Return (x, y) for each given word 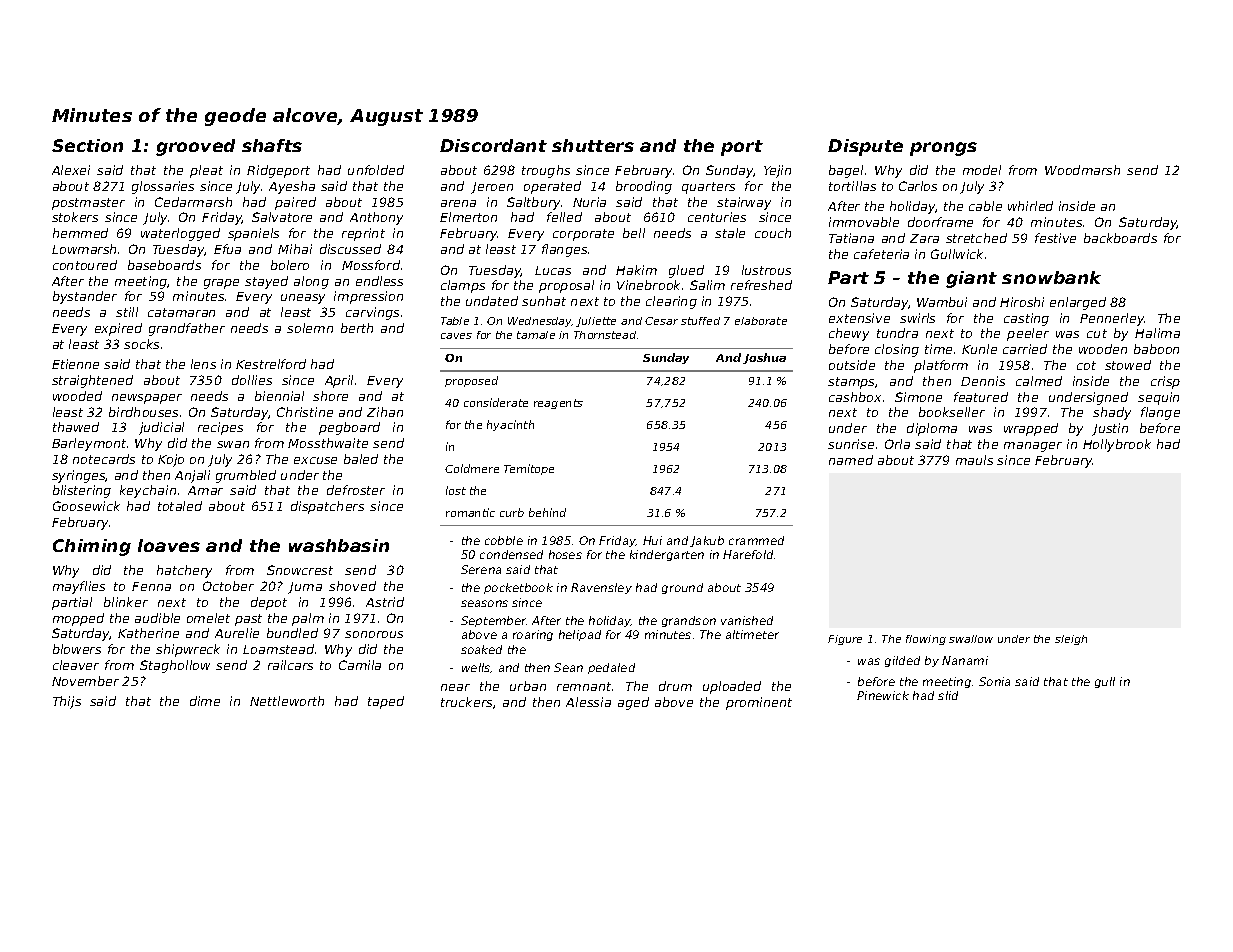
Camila (360, 665)
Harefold (748, 554)
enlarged (1078, 303)
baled (361, 459)
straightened (92, 381)
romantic (470, 512)
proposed (471, 381)
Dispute (865, 147)
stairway (744, 203)
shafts (272, 145)
